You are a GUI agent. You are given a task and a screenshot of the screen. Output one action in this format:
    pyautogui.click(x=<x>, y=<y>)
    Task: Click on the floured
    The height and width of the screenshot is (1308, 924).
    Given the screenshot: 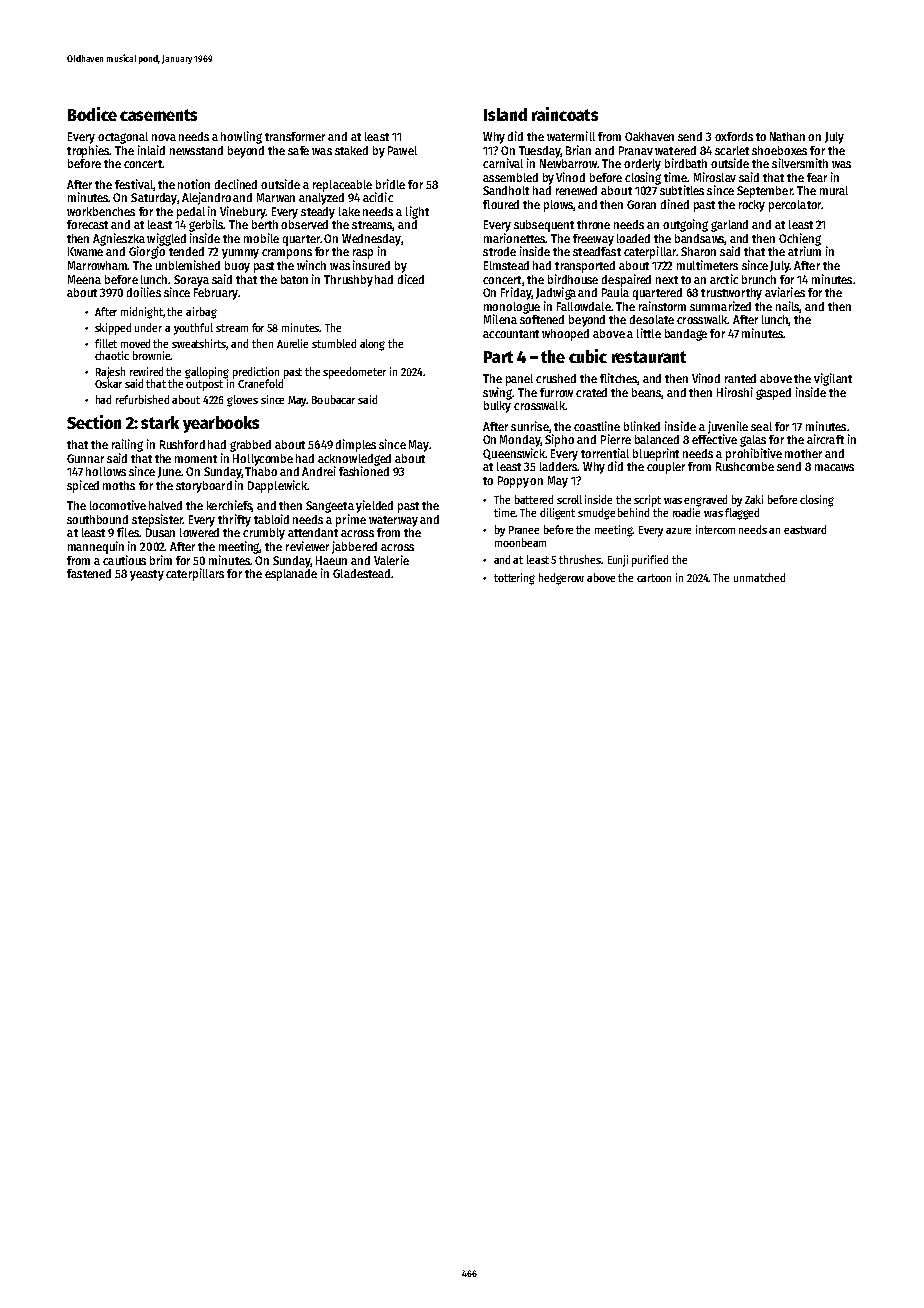 What is the action you would take?
    pyautogui.click(x=501, y=204)
